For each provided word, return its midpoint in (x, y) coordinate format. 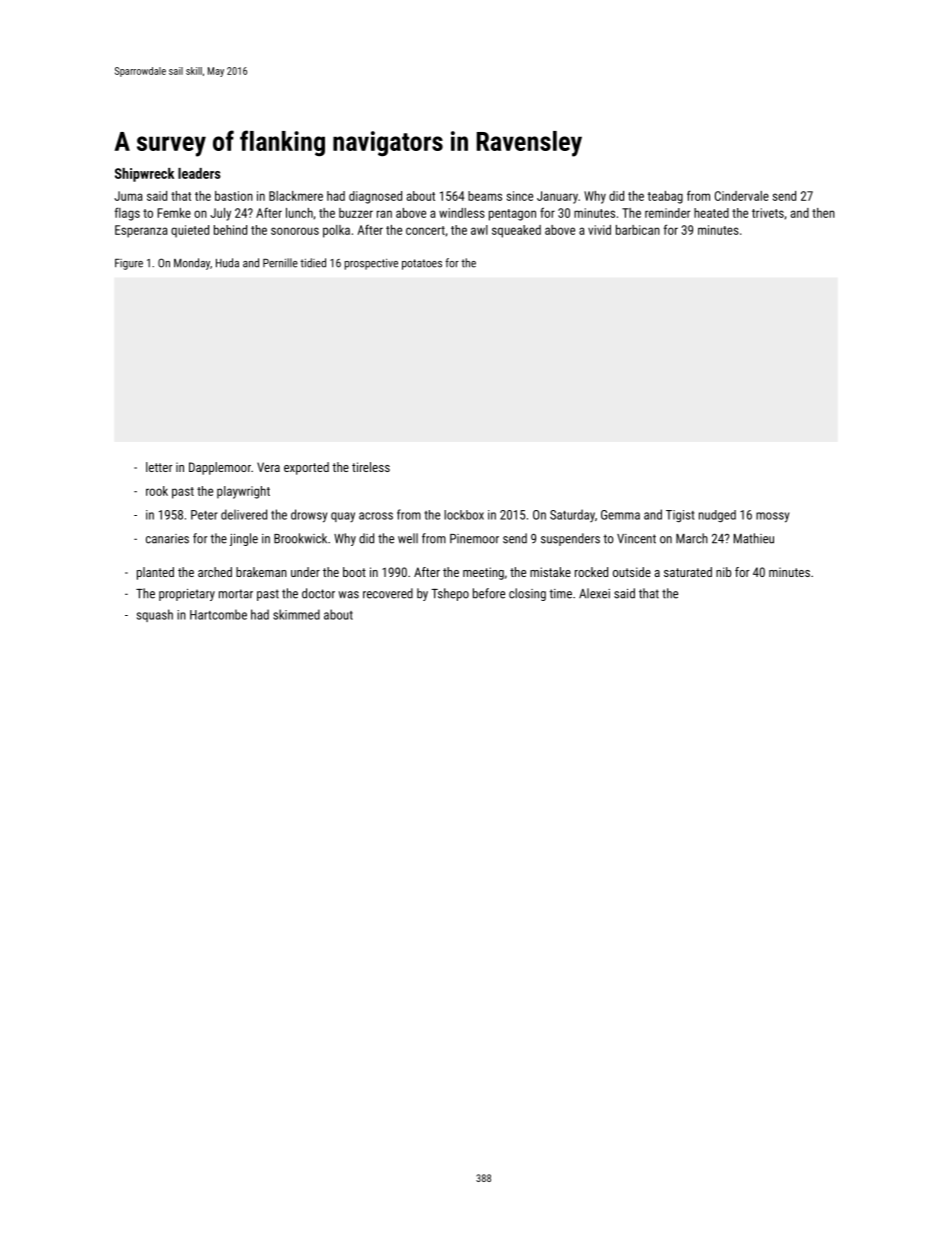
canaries (167, 539)
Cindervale (742, 196)
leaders (199, 173)
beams (485, 196)
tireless (371, 467)
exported (306, 468)
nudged (717, 516)
